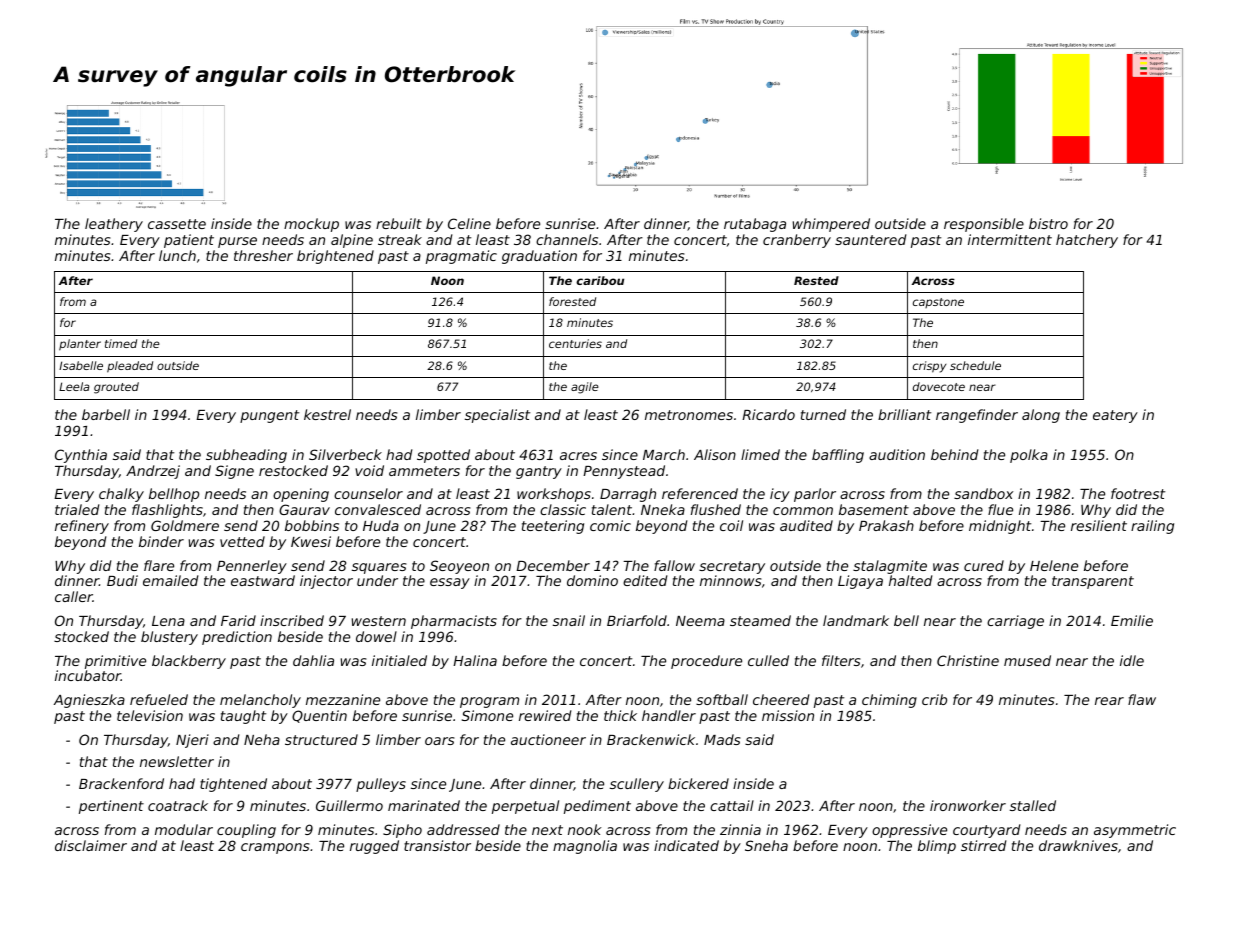 The height and width of the screenshot is (952, 1233). What do you see at coordinates (122, 580) in the screenshot?
I see `Budi` at bounding box center [122, 580].
